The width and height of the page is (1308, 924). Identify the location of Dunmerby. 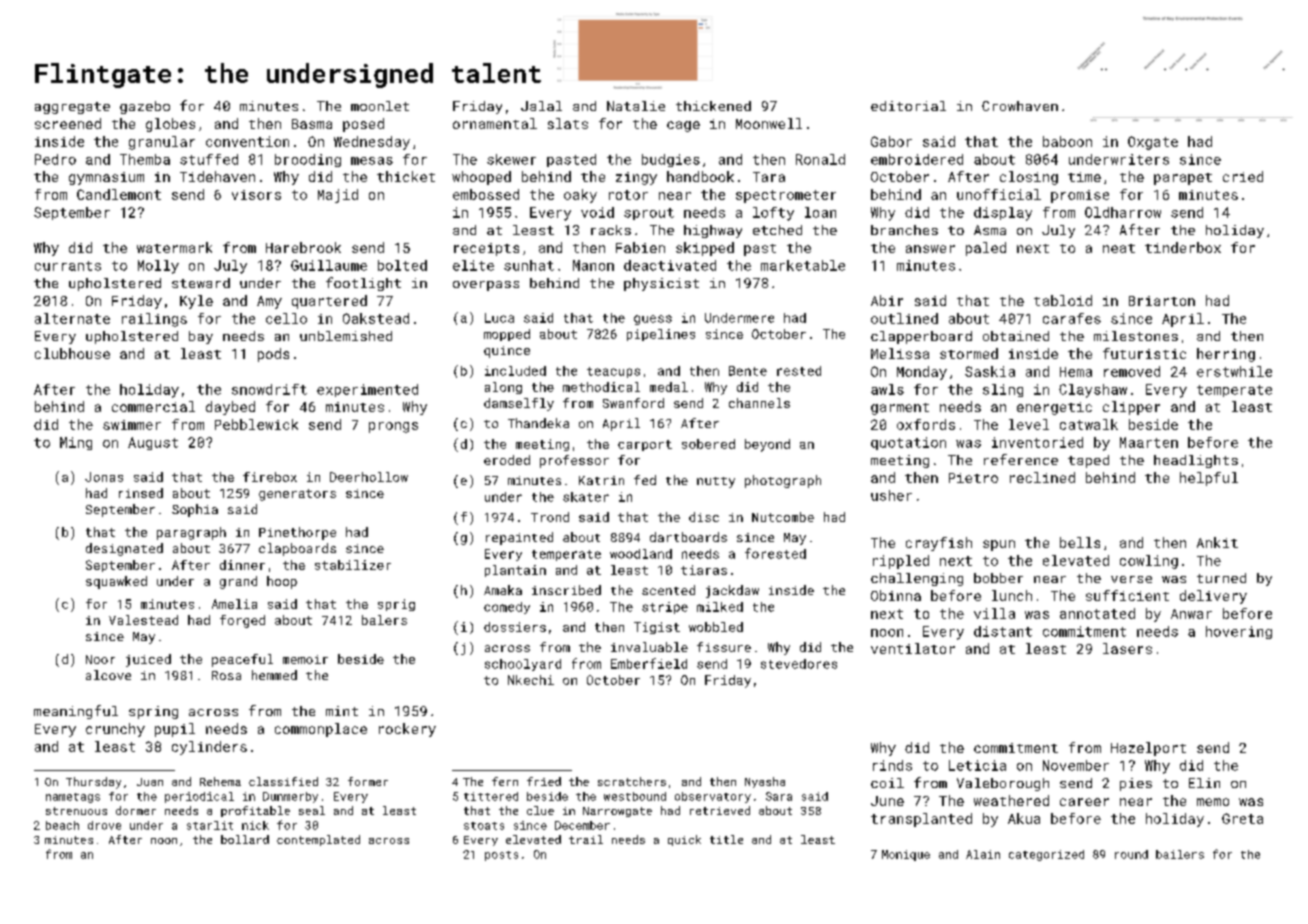
(290, 797).
